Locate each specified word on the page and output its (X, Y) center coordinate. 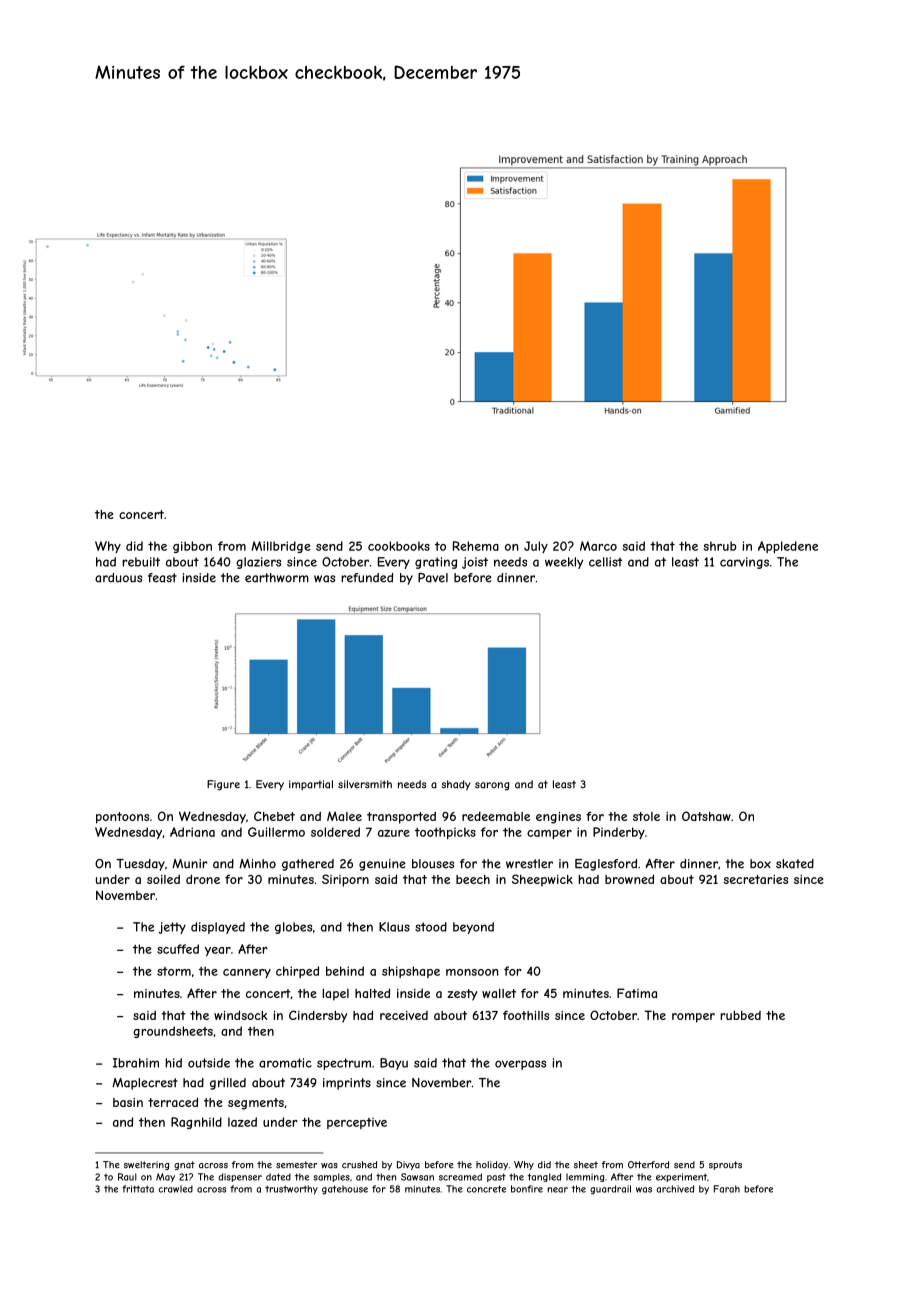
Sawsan (417, 1177)
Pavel (433, 578)
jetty (172, 928)
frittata (138, 1189)
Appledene (788, 547)
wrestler (529, 864)
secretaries (755, 879)
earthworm (277, 578)
